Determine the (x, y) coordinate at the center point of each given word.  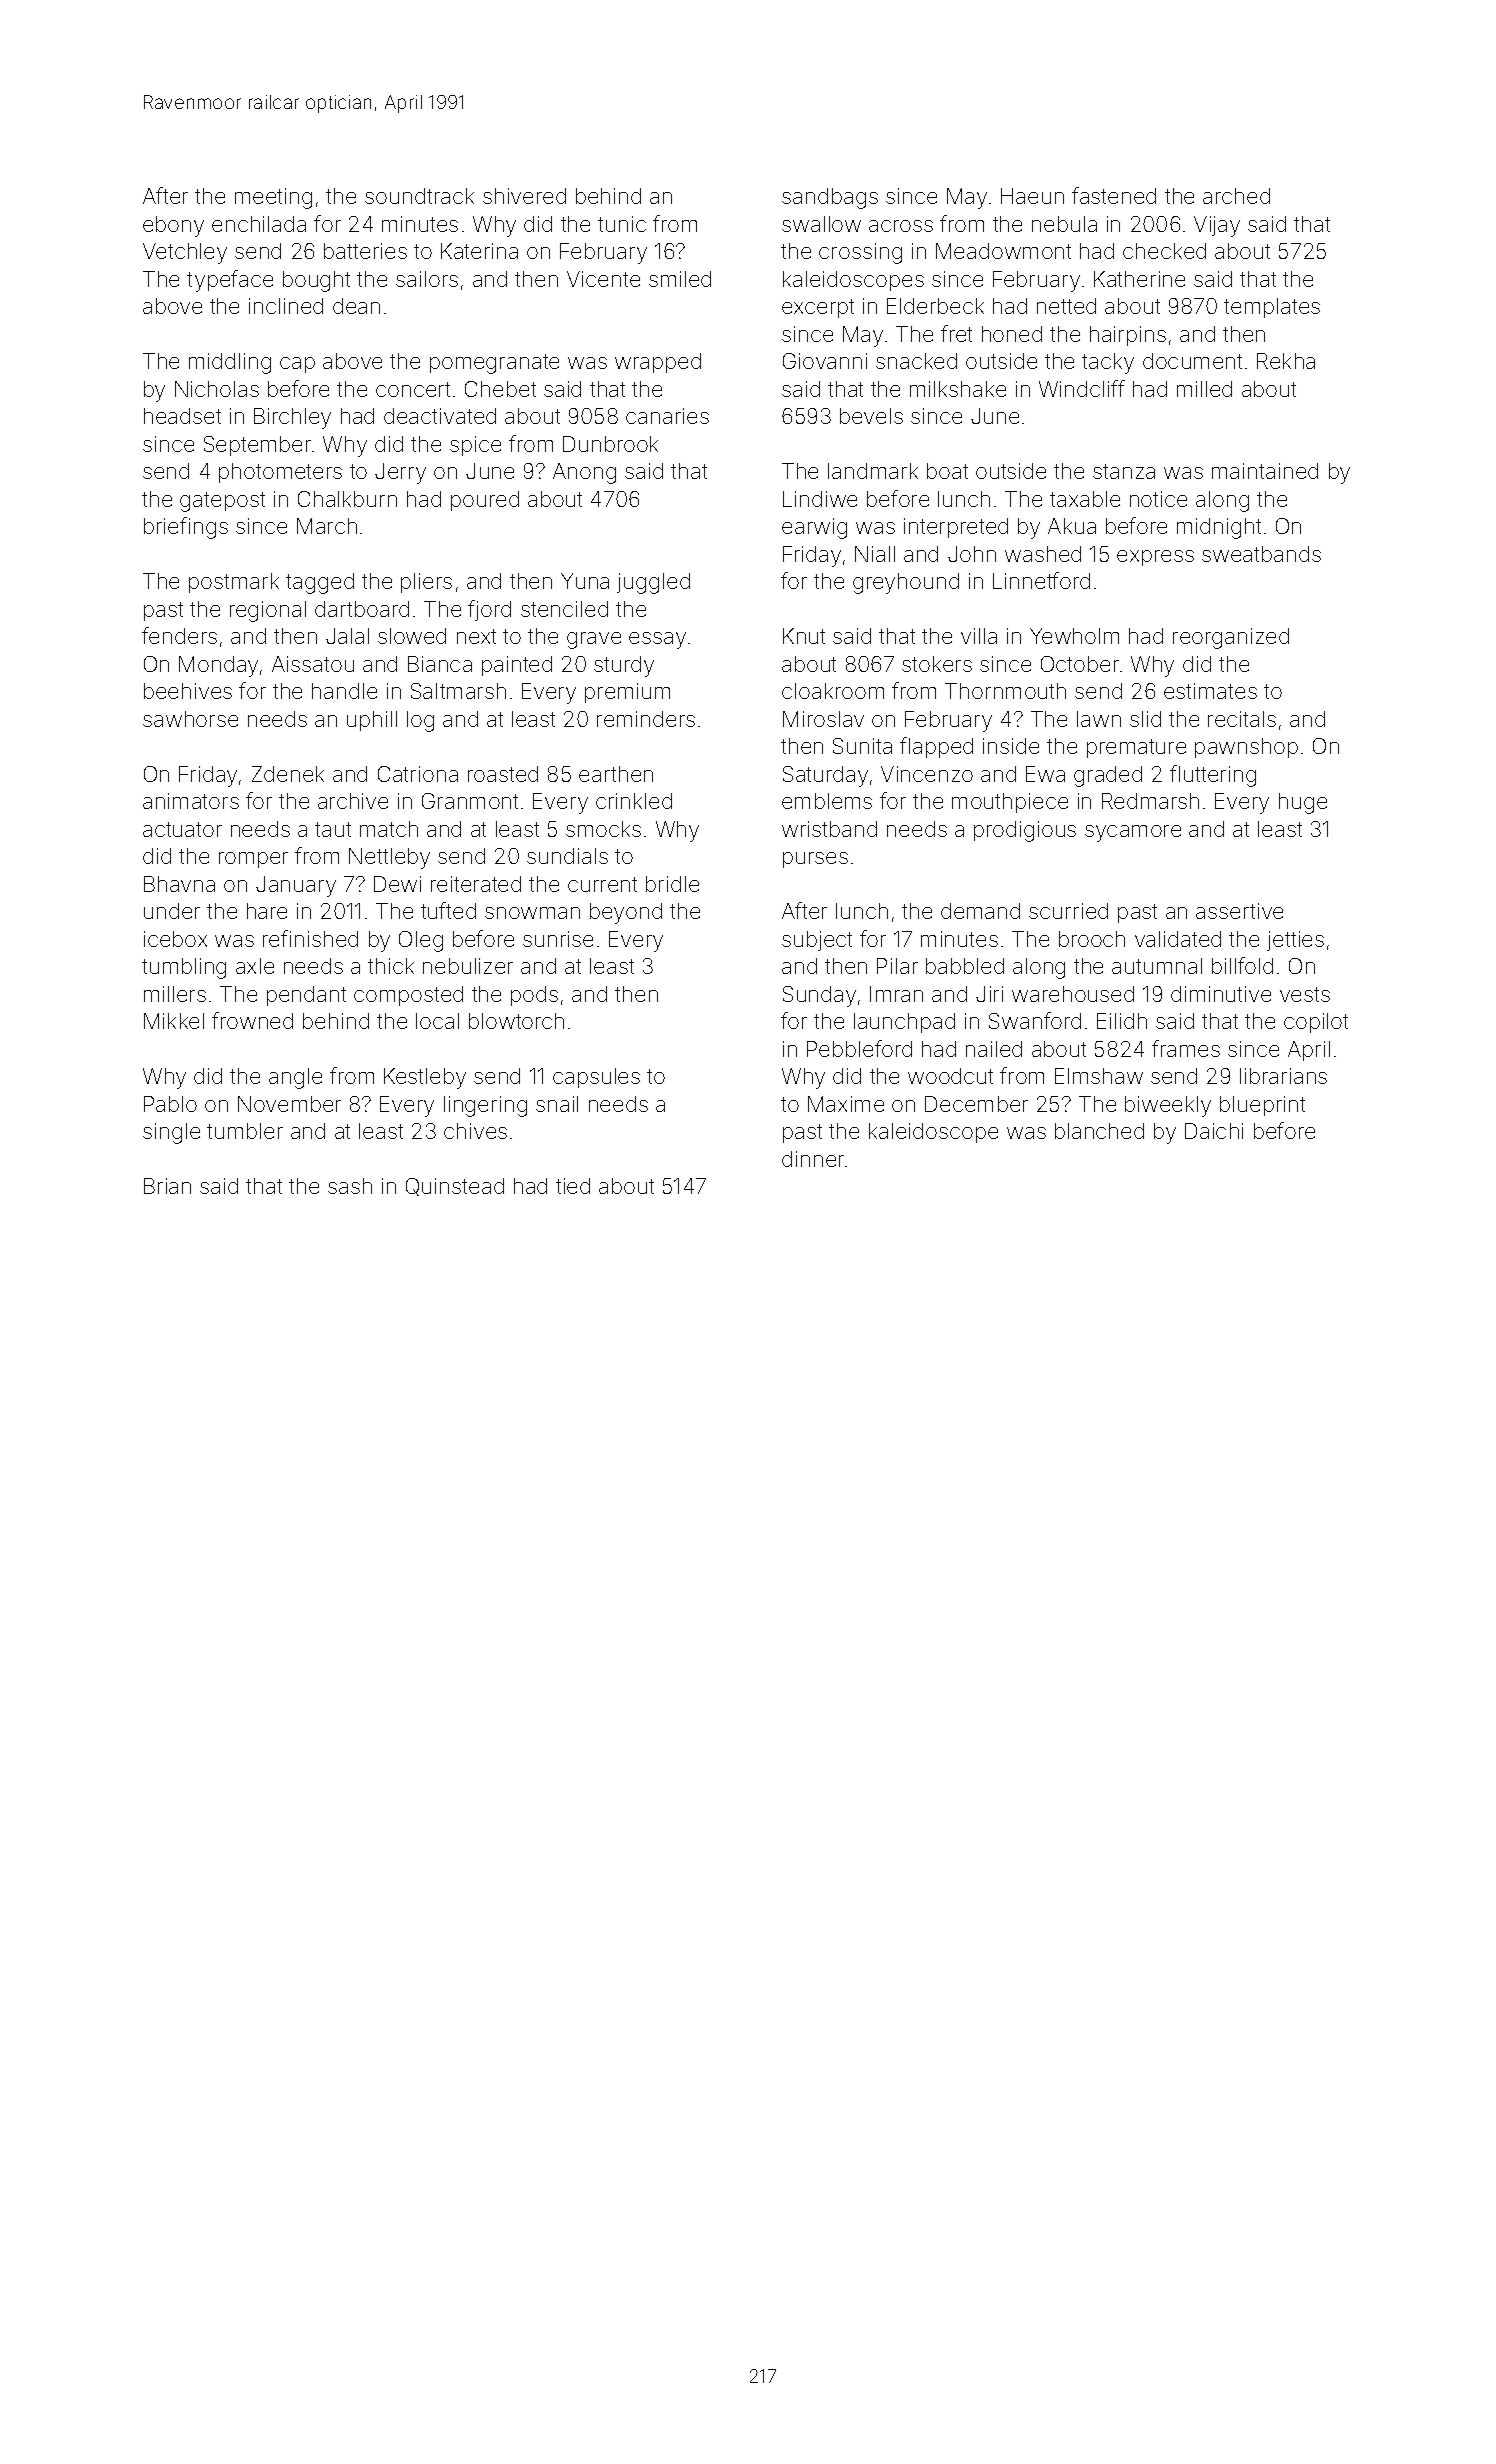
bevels (871, 416)
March (327, 526)
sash (350, 1186)
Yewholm (1074, 636)
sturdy (624, 666)
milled (1204, 389)
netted (1066, 306)
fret (956, 333)
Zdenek (288, 774)
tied (573, 1186)
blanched (1099, 1131)
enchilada (259, 224)
